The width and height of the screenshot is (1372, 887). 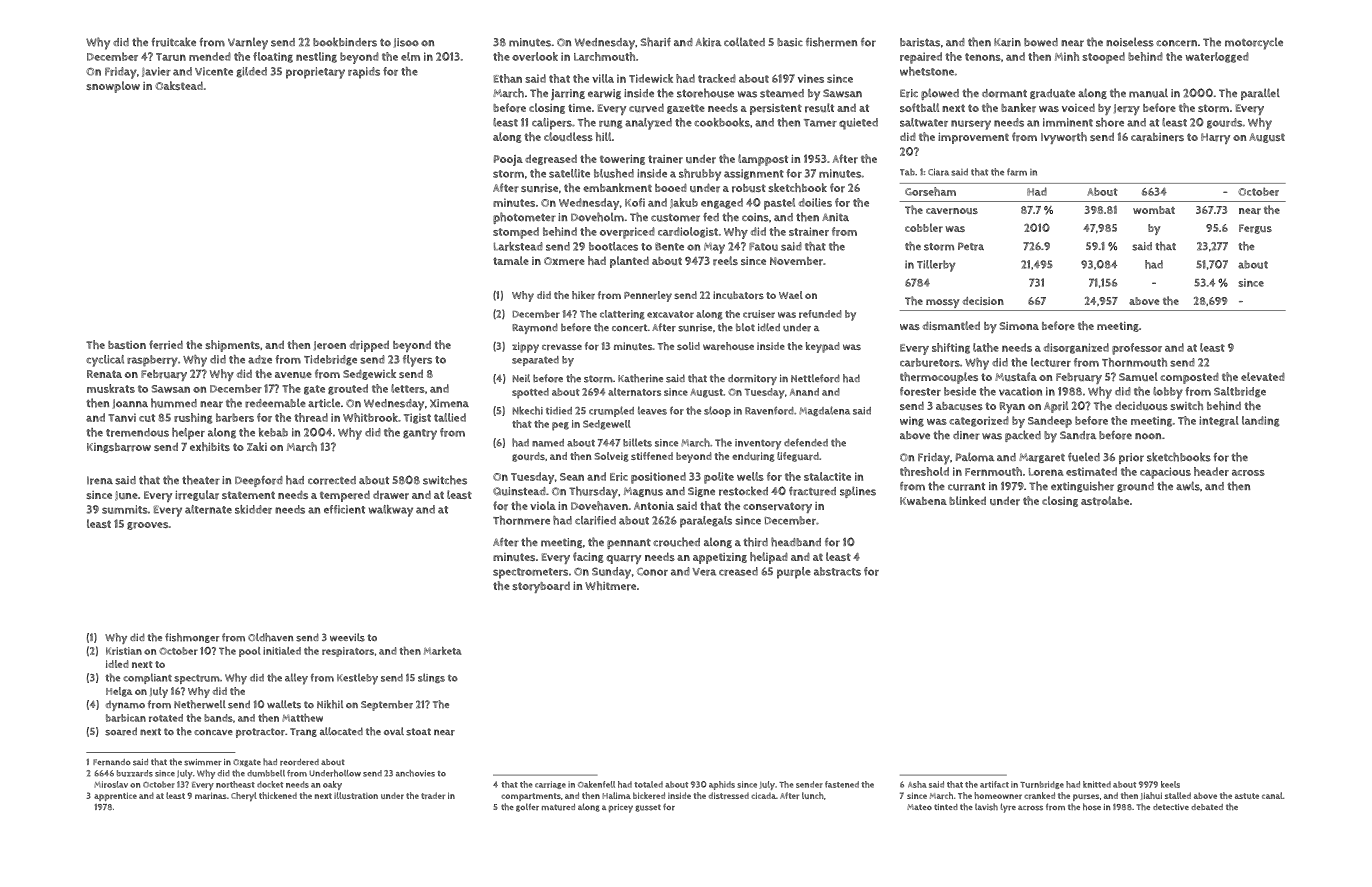 What do you see at coordinates (1110, 122) in the screenshot?
I see `shore` at bounding box center [1110, 122].
